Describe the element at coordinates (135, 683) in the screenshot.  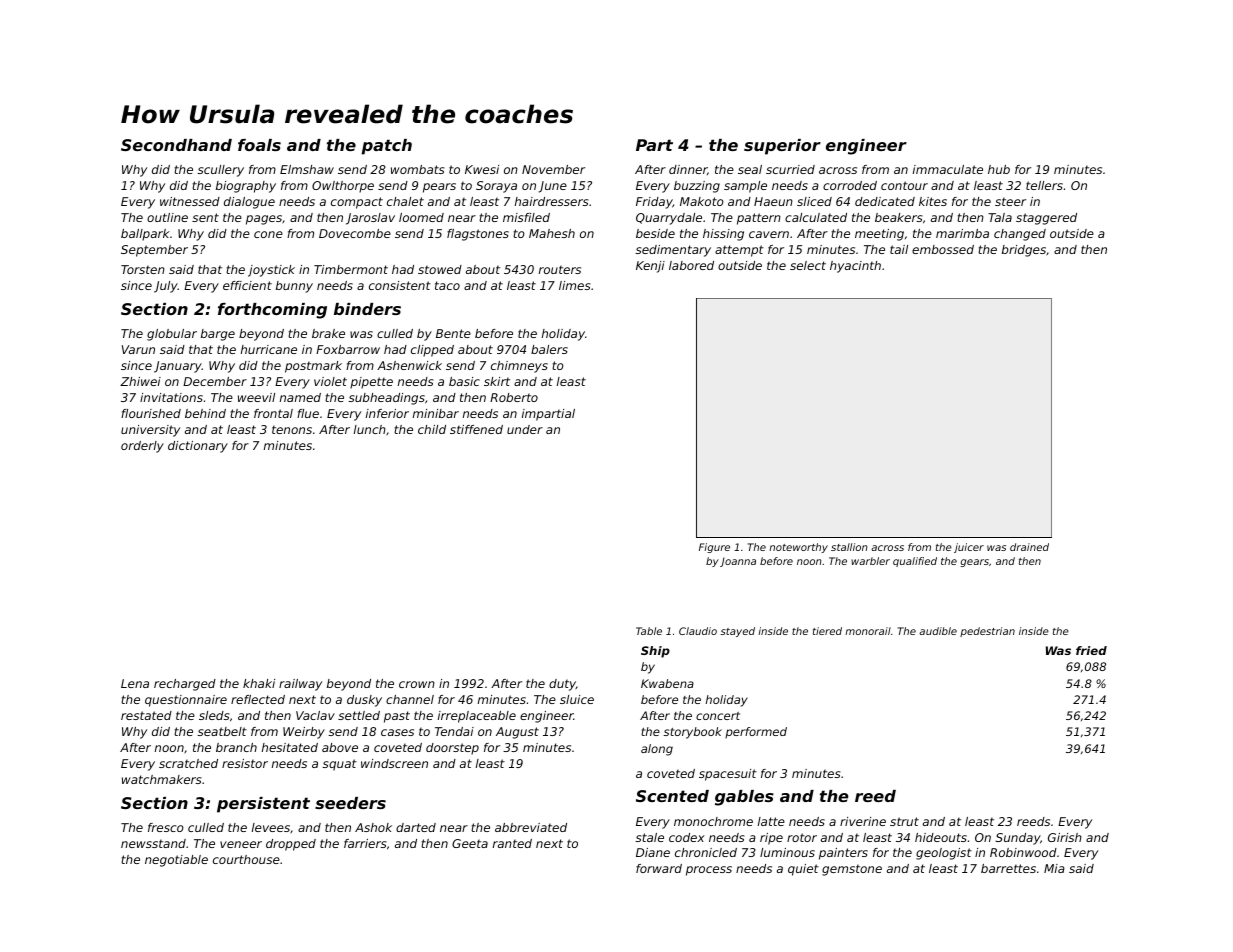
I see `Lena` at that location.
